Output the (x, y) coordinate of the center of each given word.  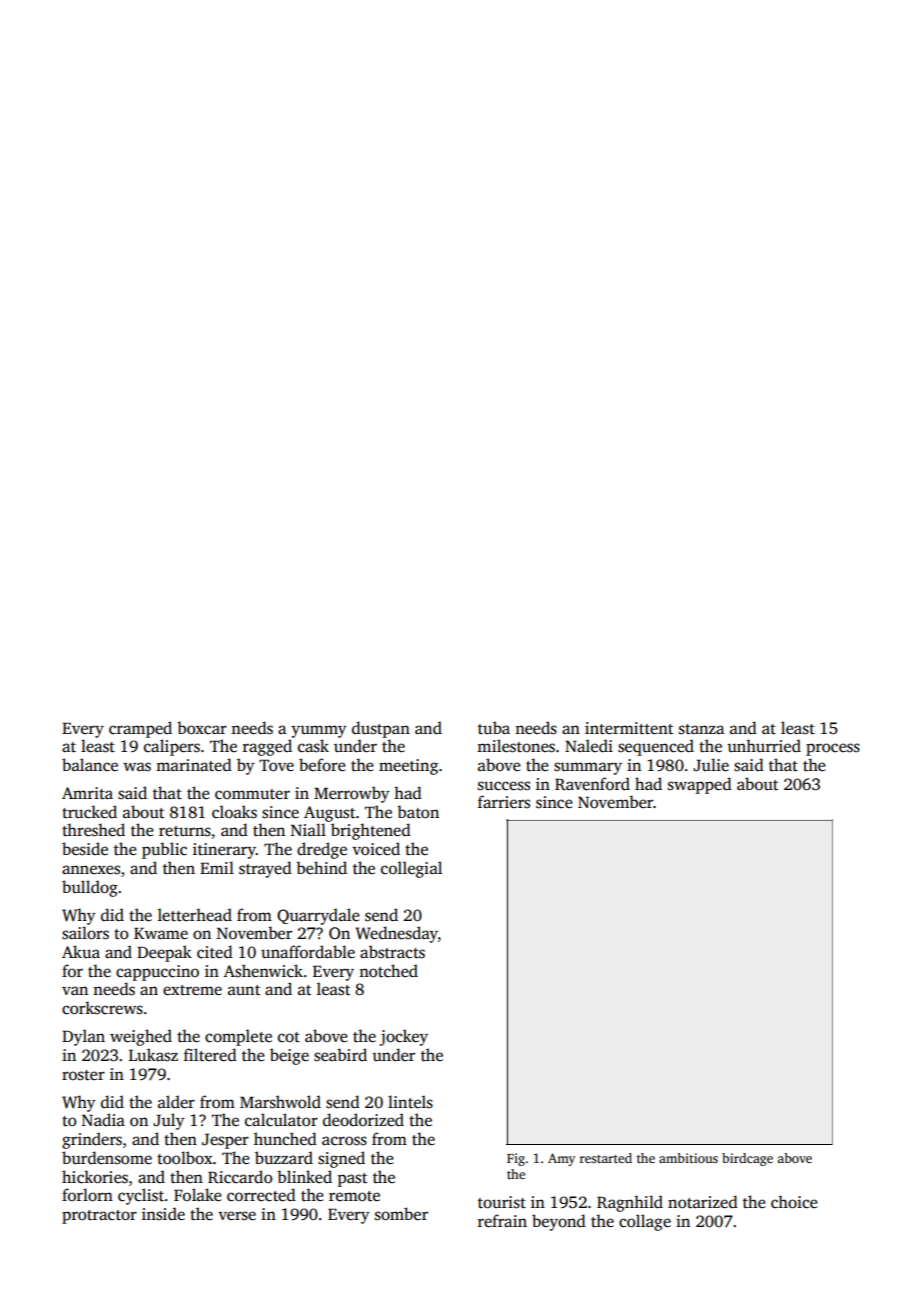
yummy (319, 731)
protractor (99, 1217)
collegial (411, 869)
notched (388, 971)
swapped (700, 785)
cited (215, 952)
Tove (276, 765)
